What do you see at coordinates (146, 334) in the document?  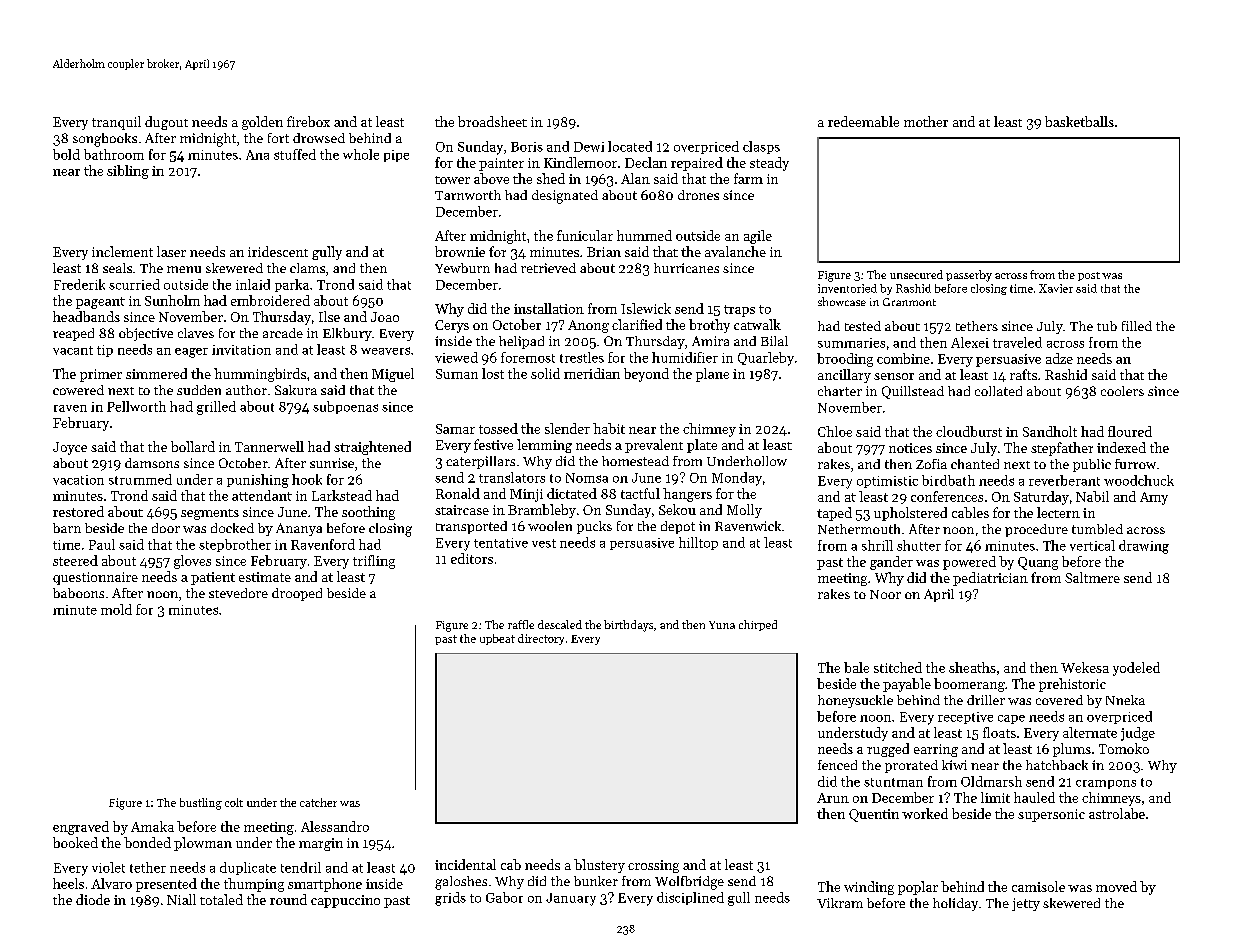 I see `objective` at bounding box center [146, 334].
